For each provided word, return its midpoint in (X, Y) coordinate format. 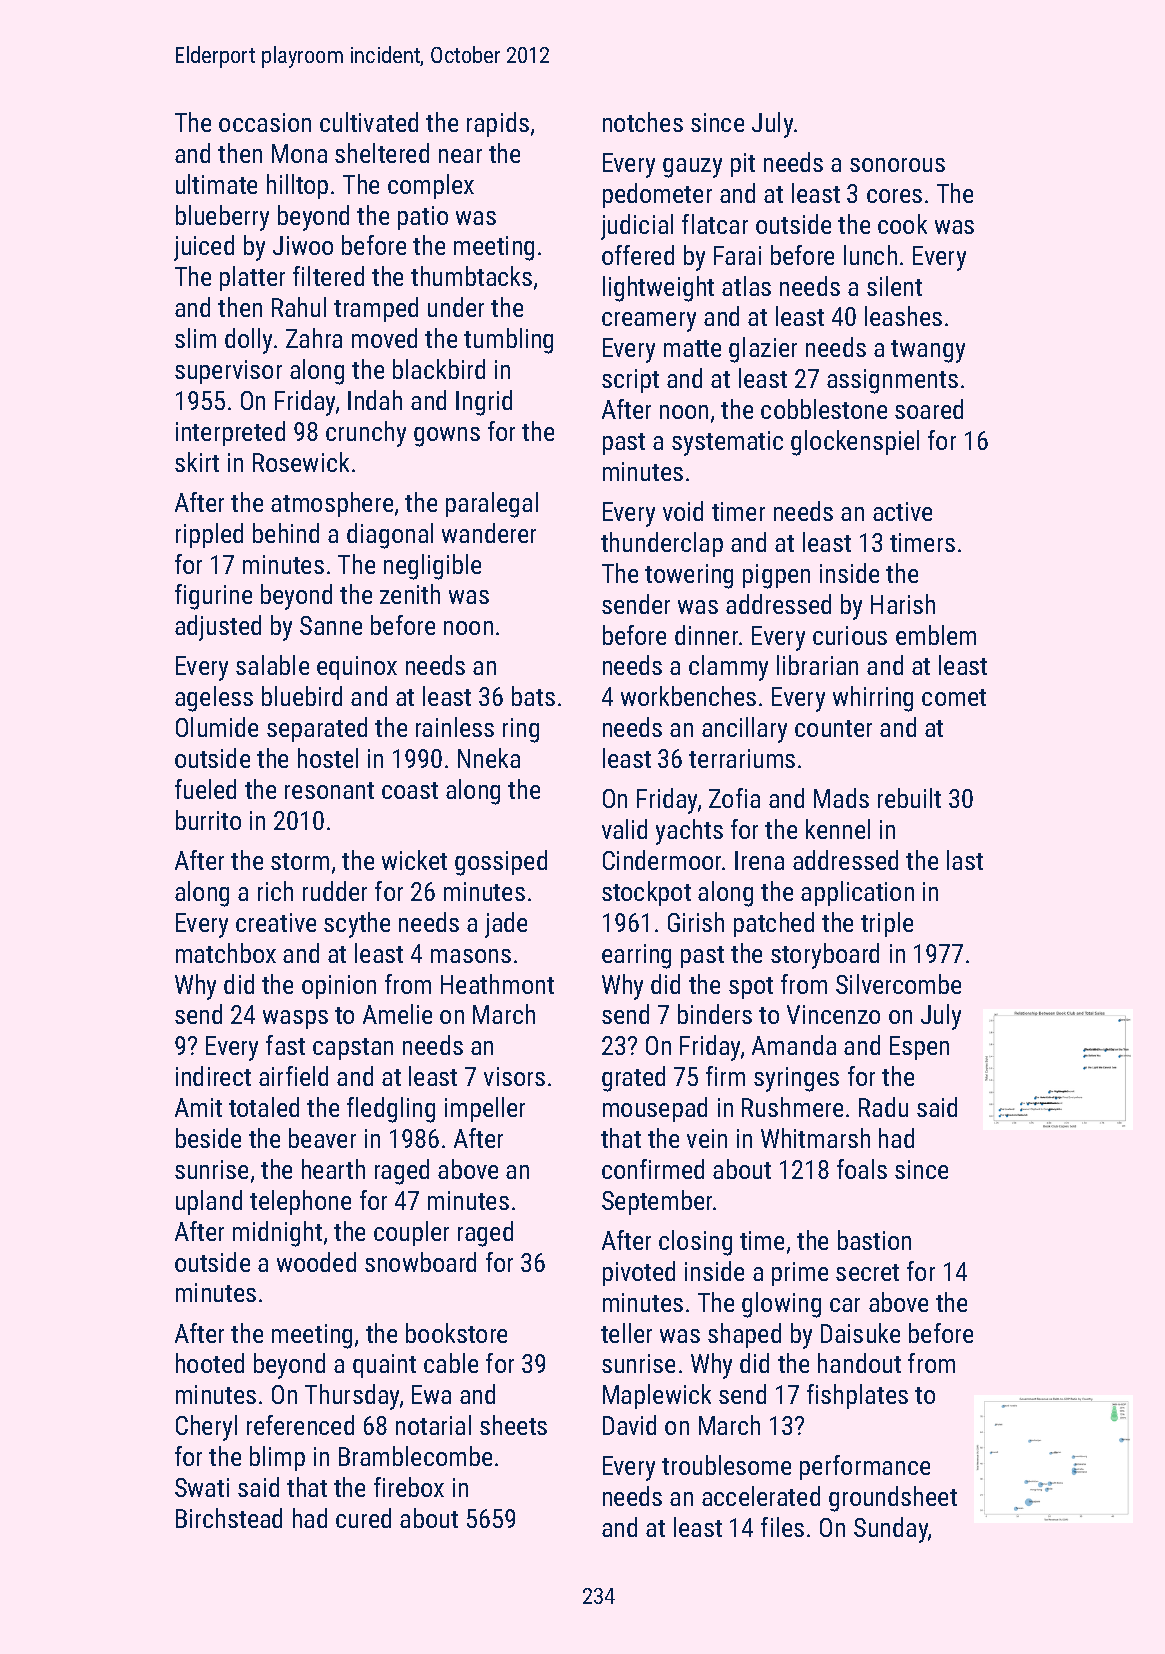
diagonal (390, 536)
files (782, 1527)
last (965, 860)
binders (715, 1014)
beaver (322, 1138)
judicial (637, 227)
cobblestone (824, 409)
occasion (265, 122)
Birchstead (229, 1518)
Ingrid (484, 403)
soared (929, 409)
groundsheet (893, 1499)
